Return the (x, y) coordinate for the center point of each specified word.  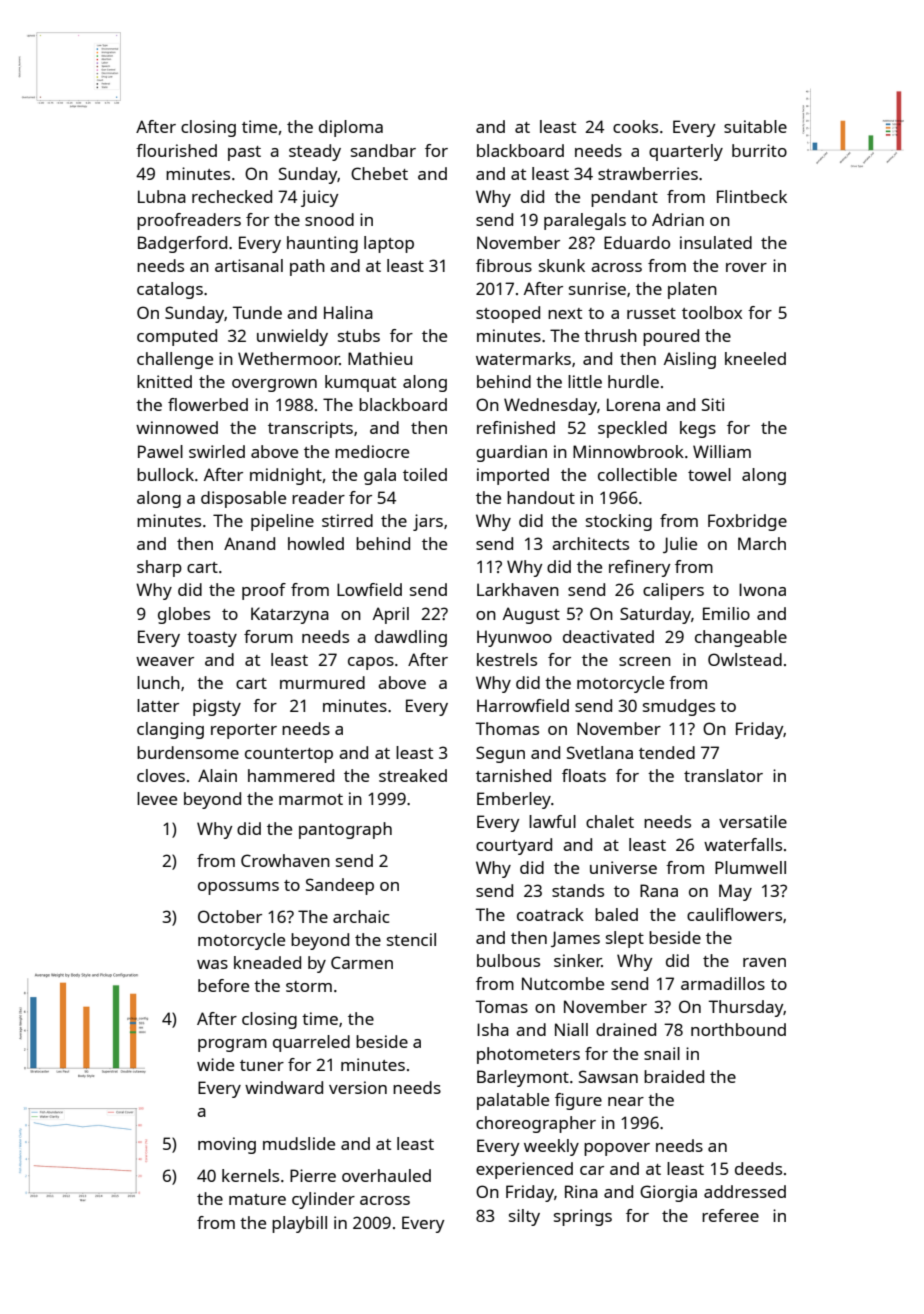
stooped (508, 314)
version (358, 1087)
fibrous (504, 265)
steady (315, 152)
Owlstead (745, 659)
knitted (164, 381)
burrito (759, 150)
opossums (238, 888)
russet (651, 313)
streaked (413, 775)
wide (215, 1064)
